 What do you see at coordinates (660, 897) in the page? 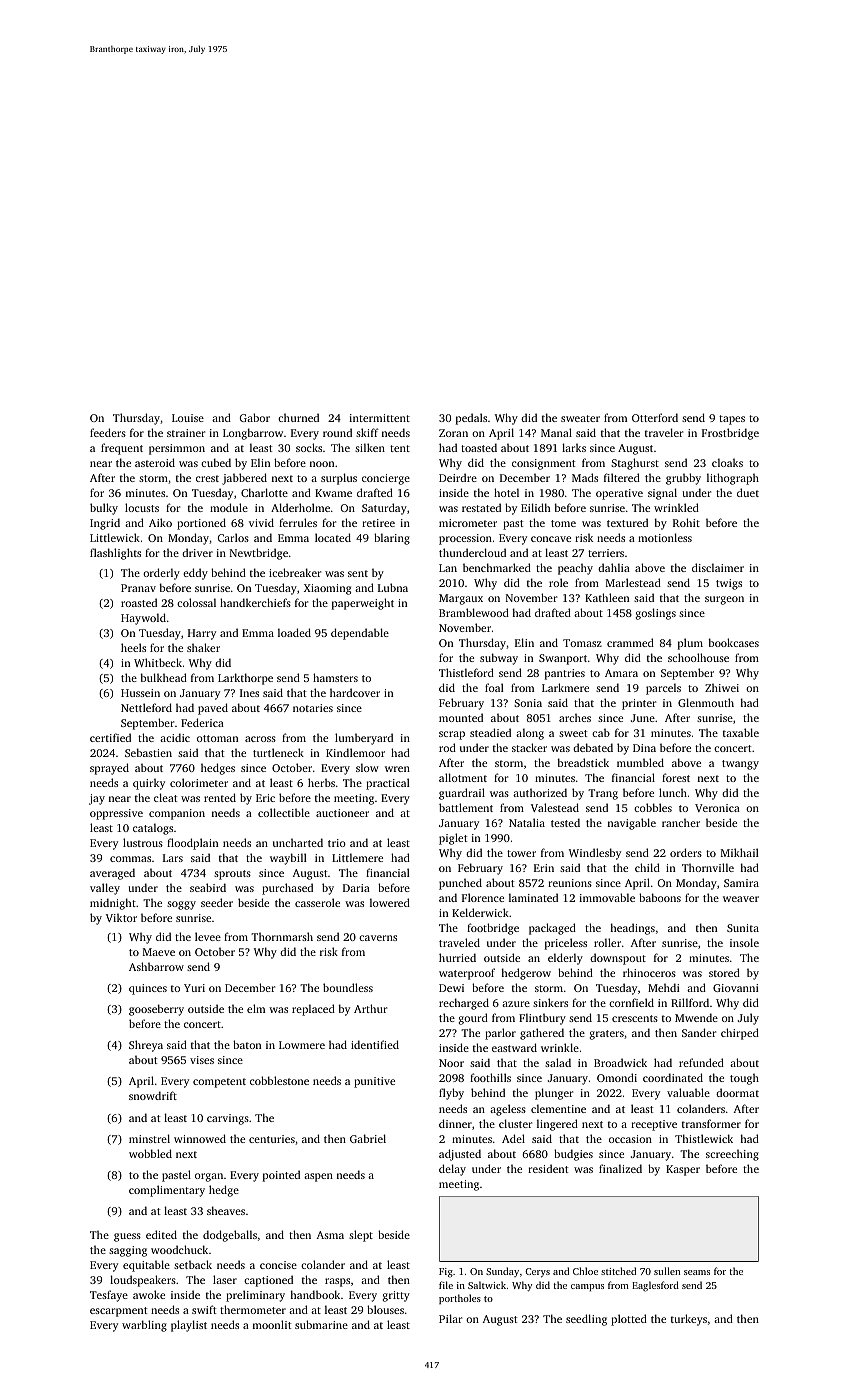
I see `baboons` at bounding box center [660, 897].
